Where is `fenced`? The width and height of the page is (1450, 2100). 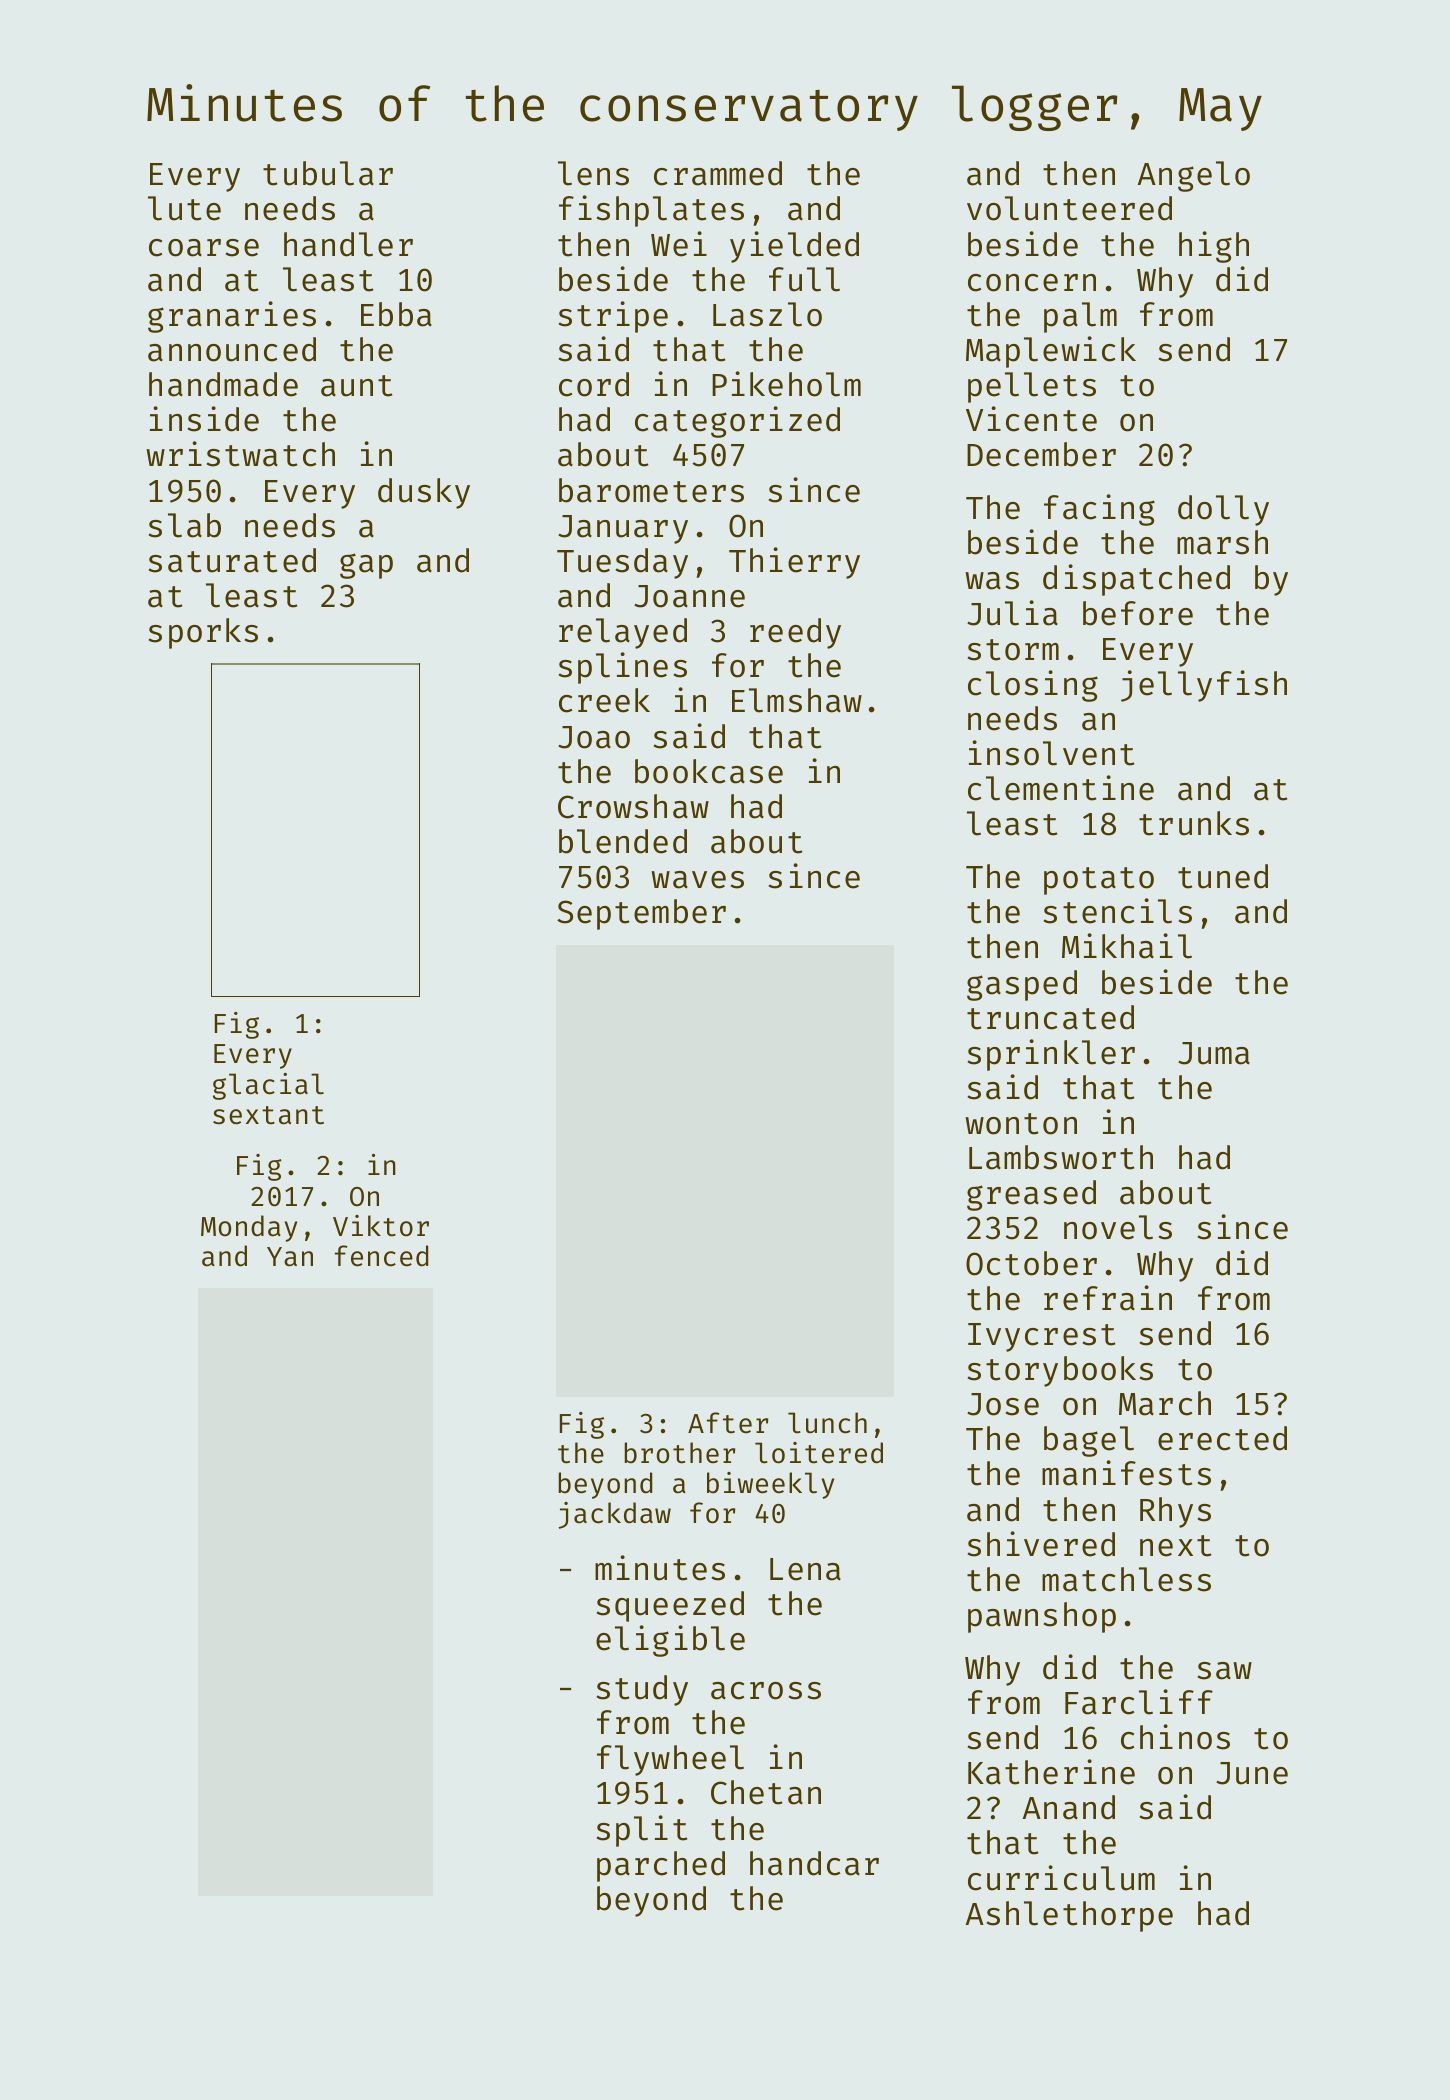
fenced is located at coordinates (381, 1256).
